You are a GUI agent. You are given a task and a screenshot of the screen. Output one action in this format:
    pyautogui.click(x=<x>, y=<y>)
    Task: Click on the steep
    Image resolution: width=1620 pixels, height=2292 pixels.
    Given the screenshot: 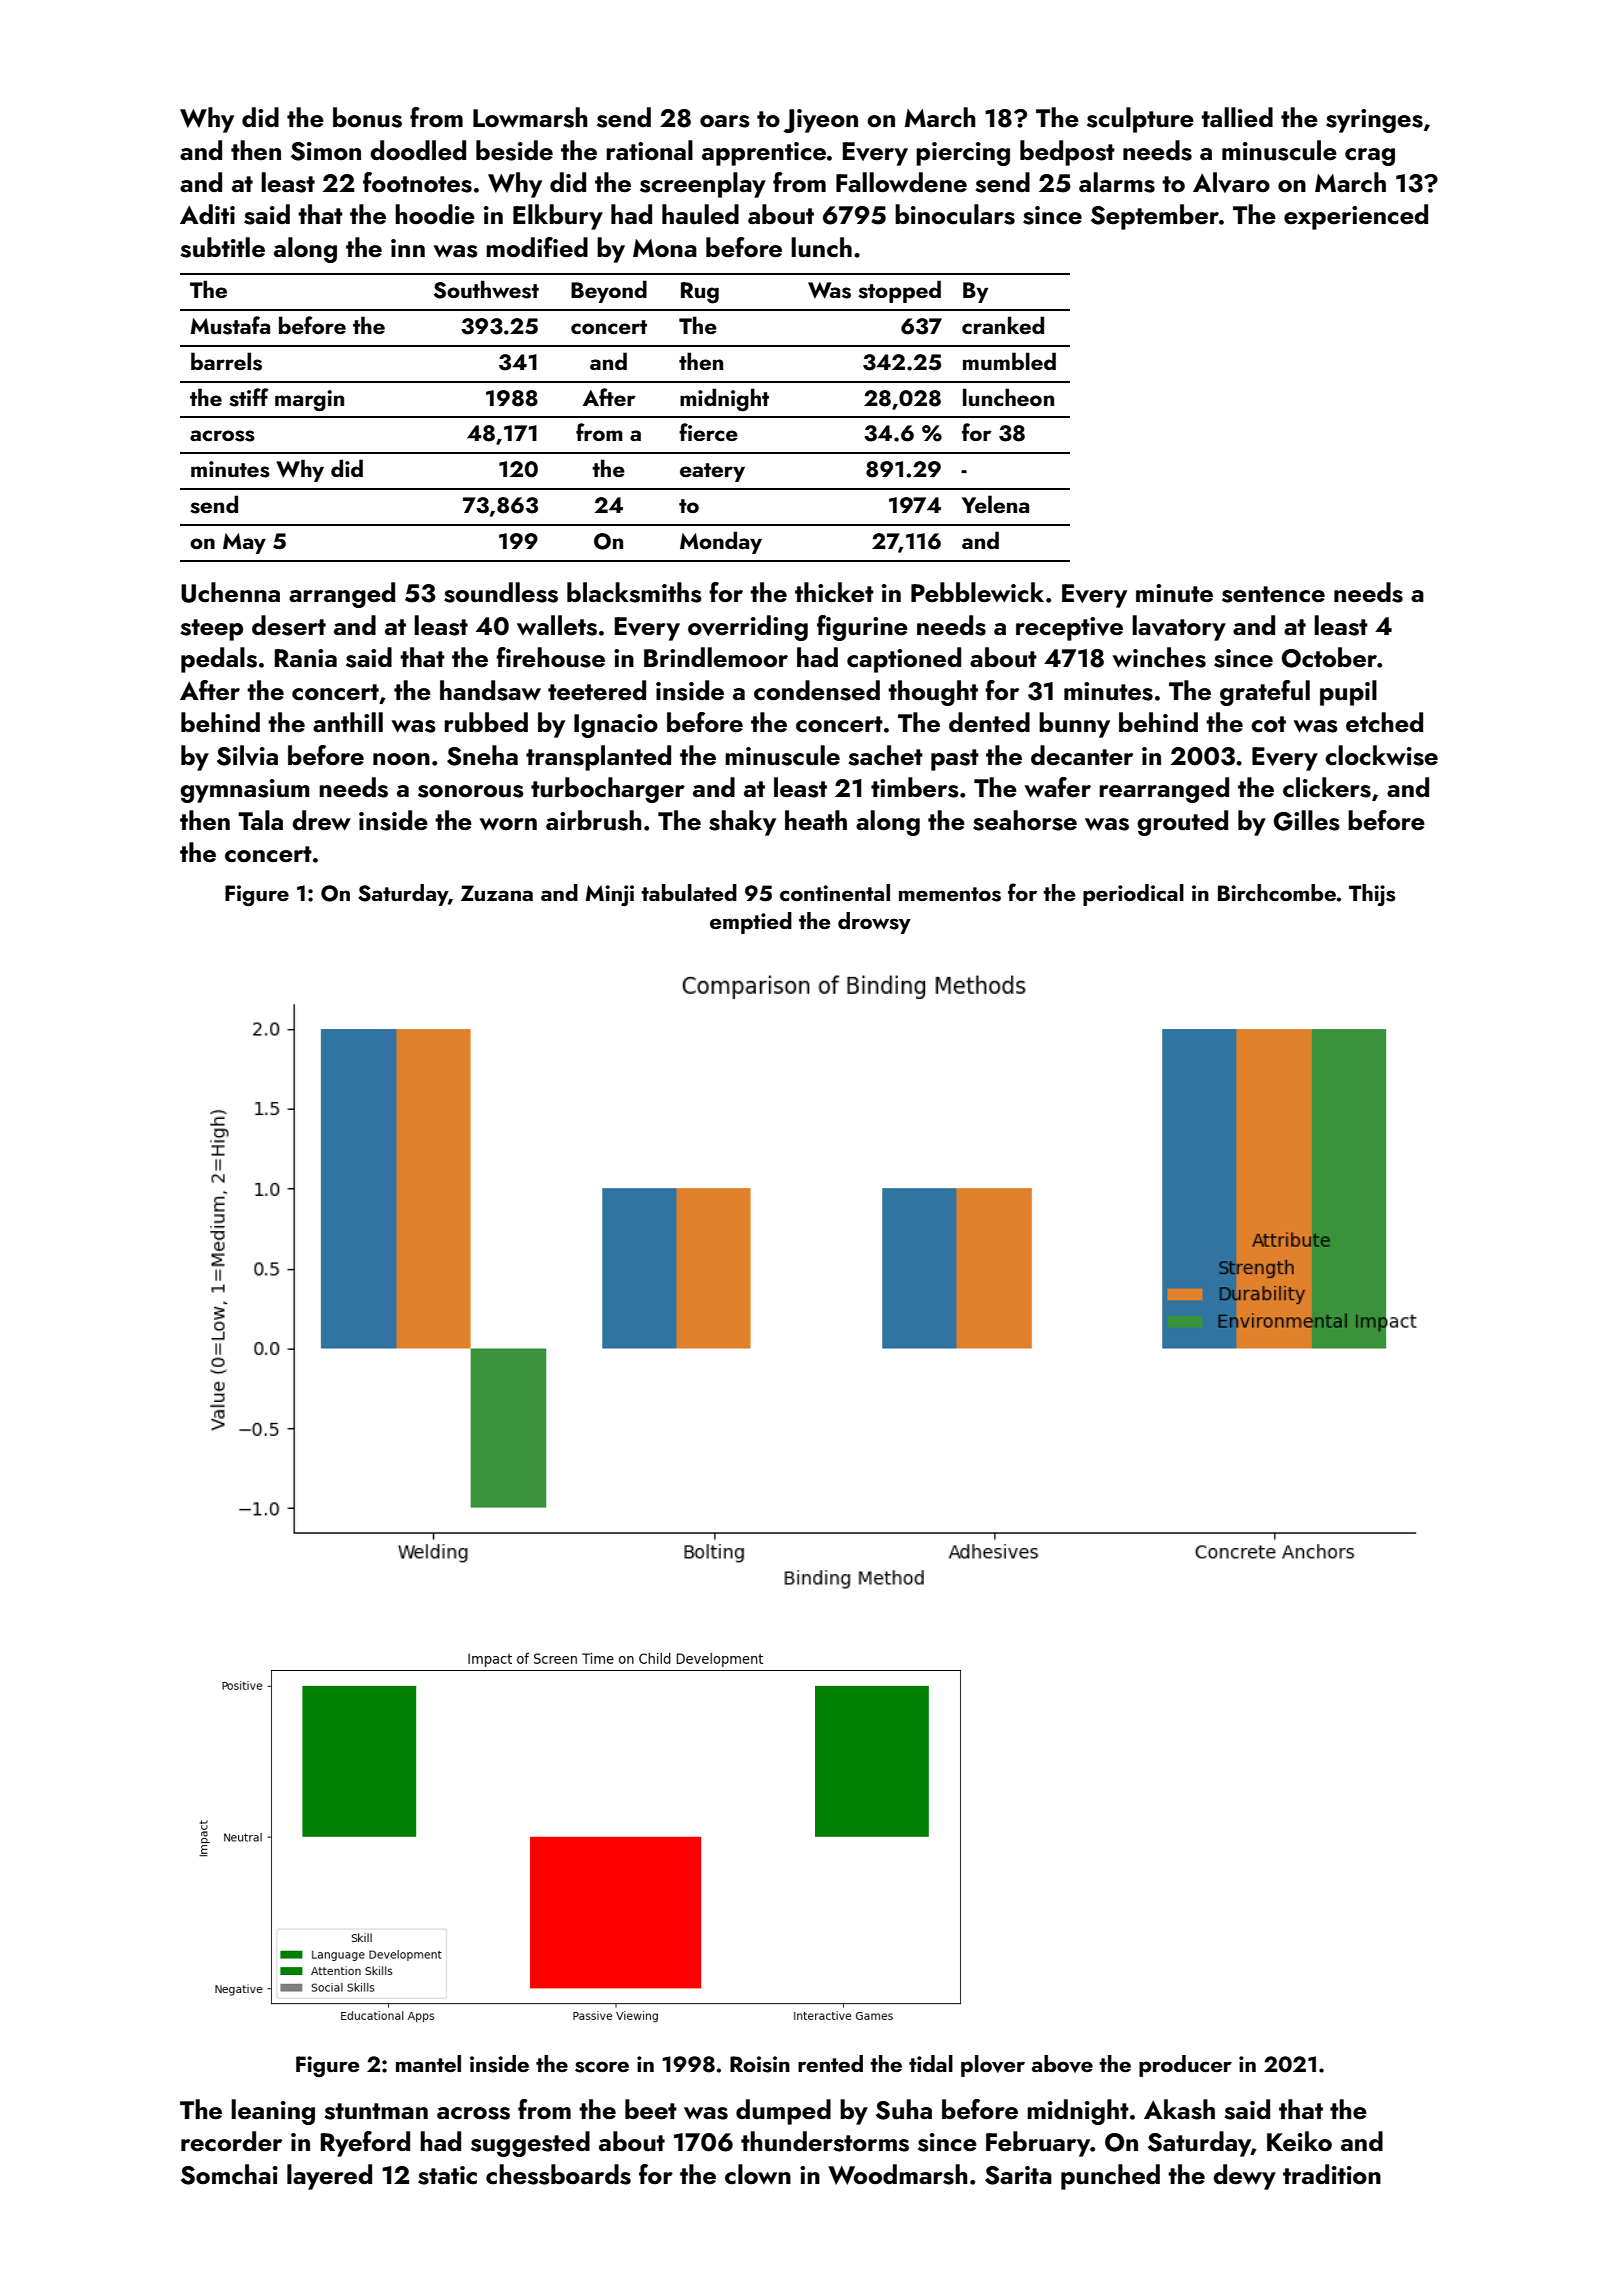 What is the action you would take?
    pyautogui.click(x=211, y=630)
